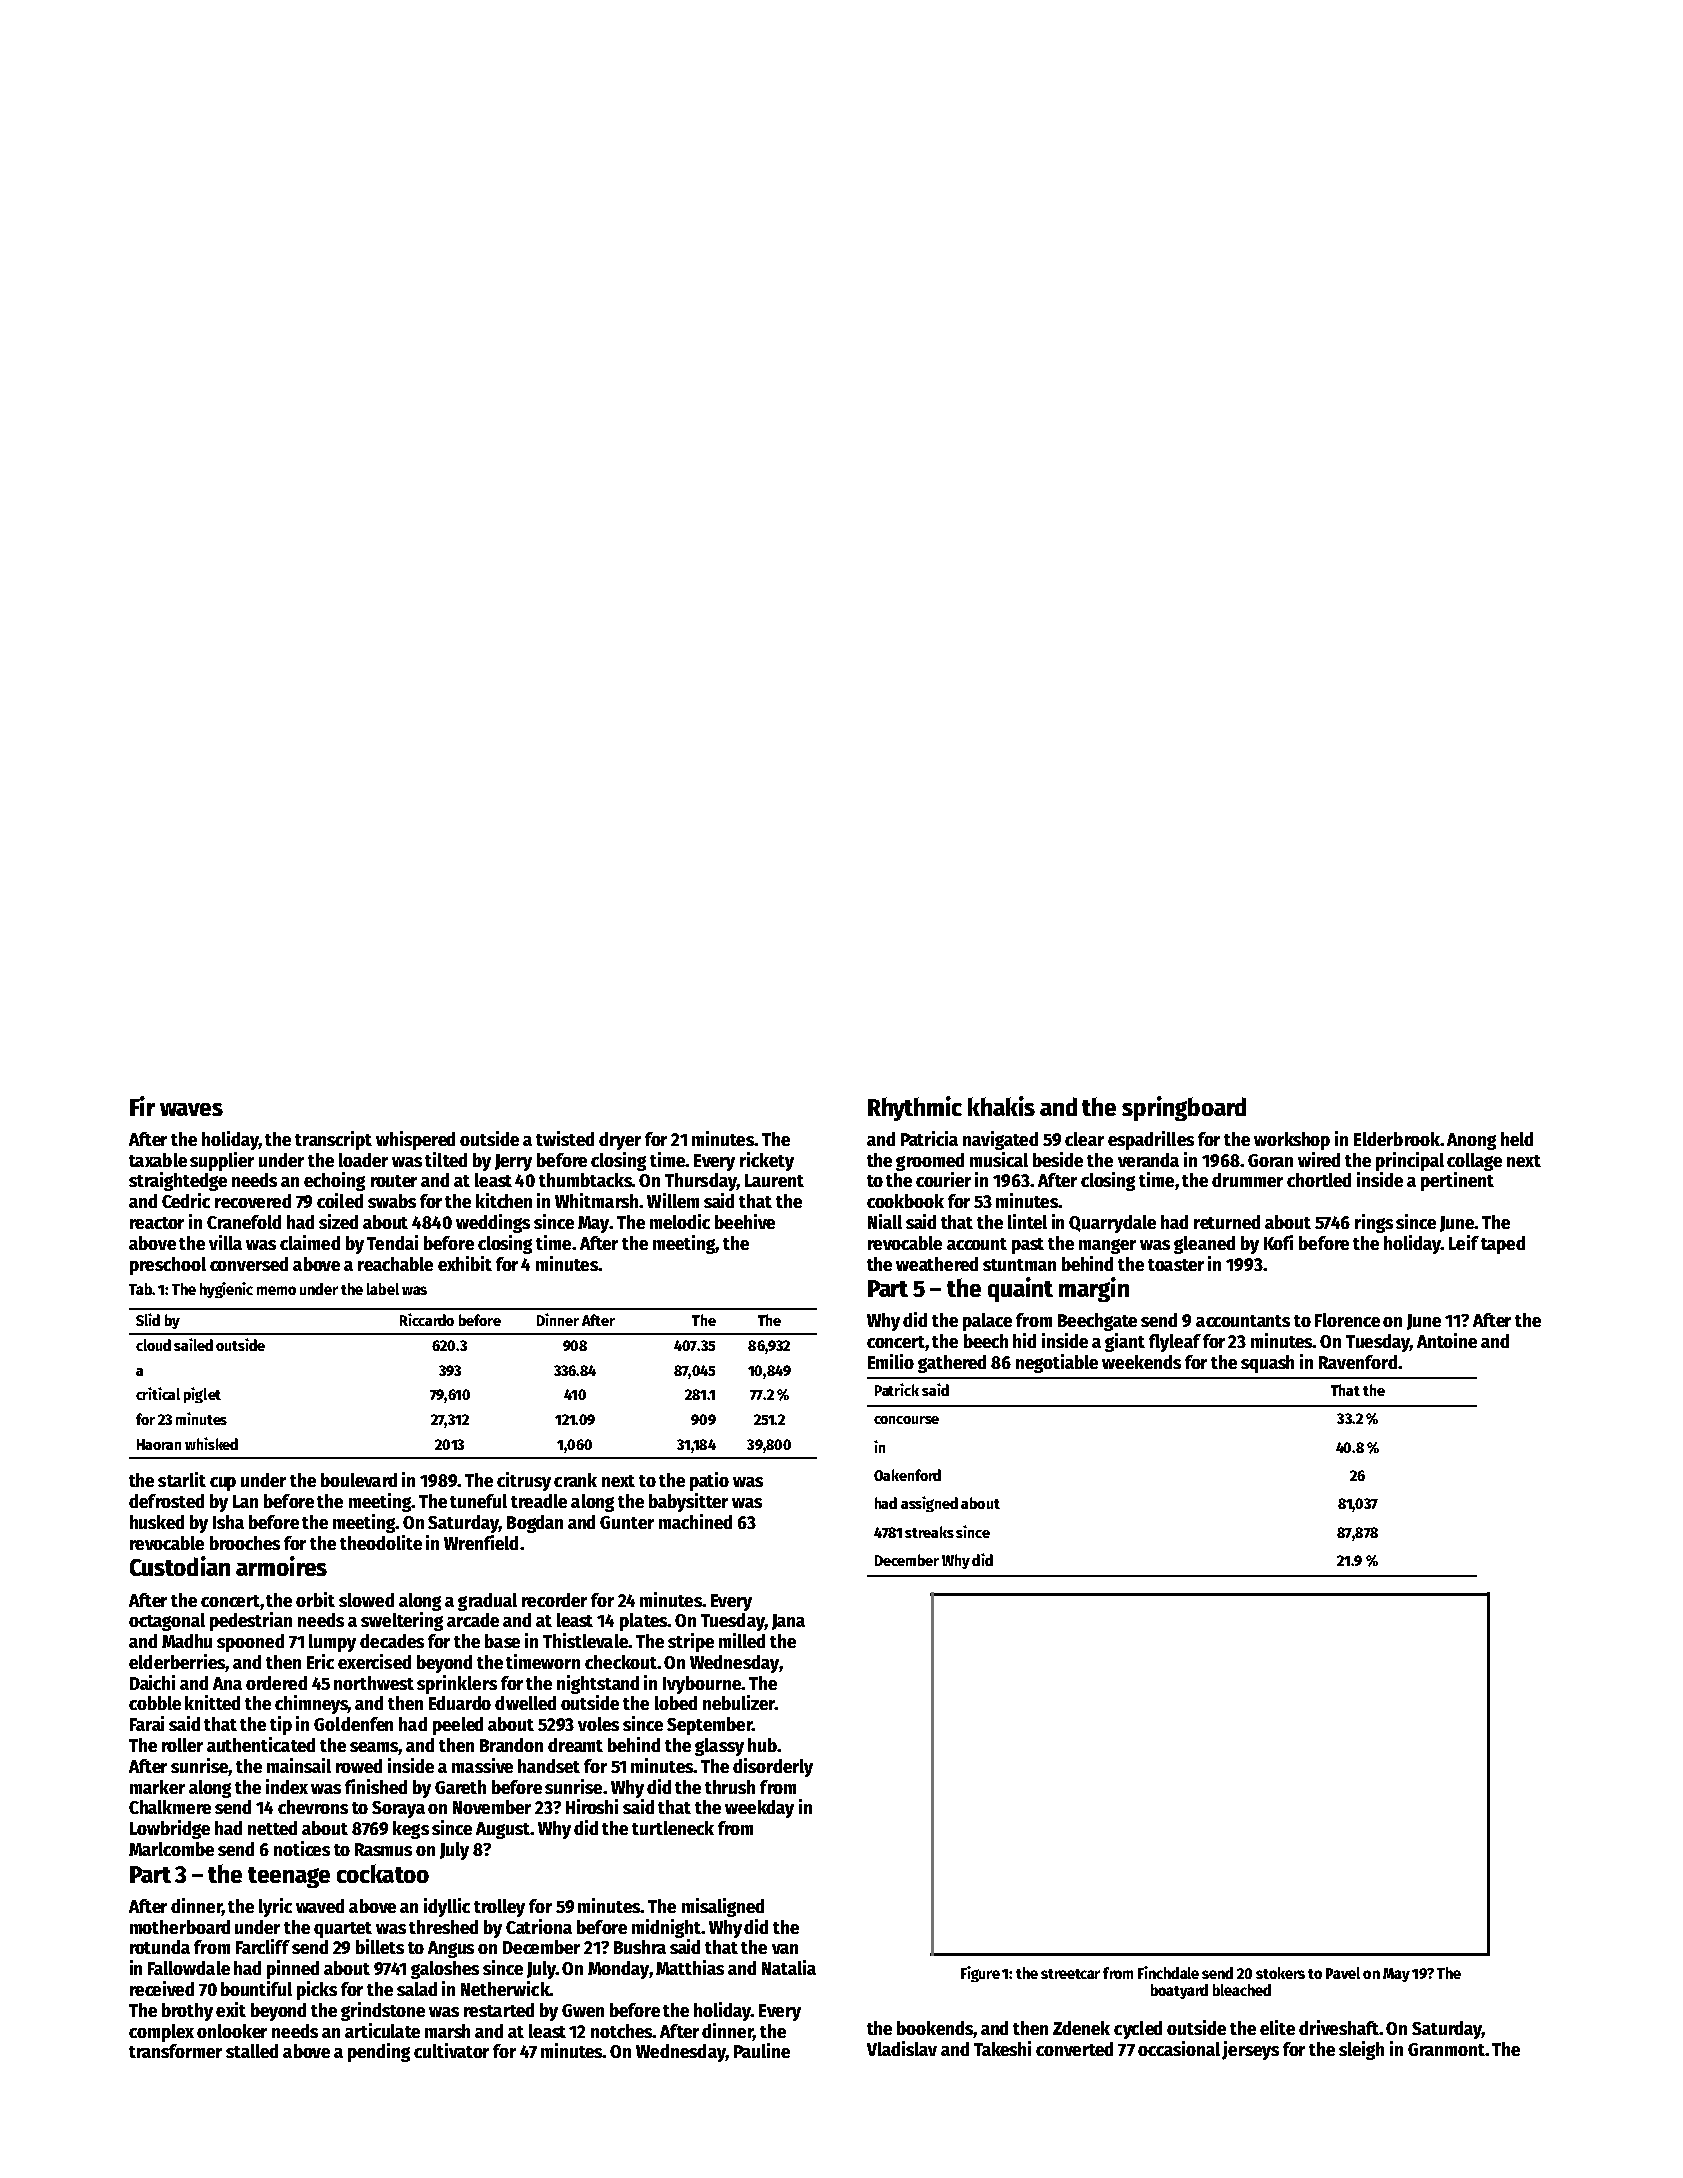 This screenshot has width=1683, height=2178. Describe the element at coordinates (142, 1106) in the screenshot. I see `Fir` at that location.
